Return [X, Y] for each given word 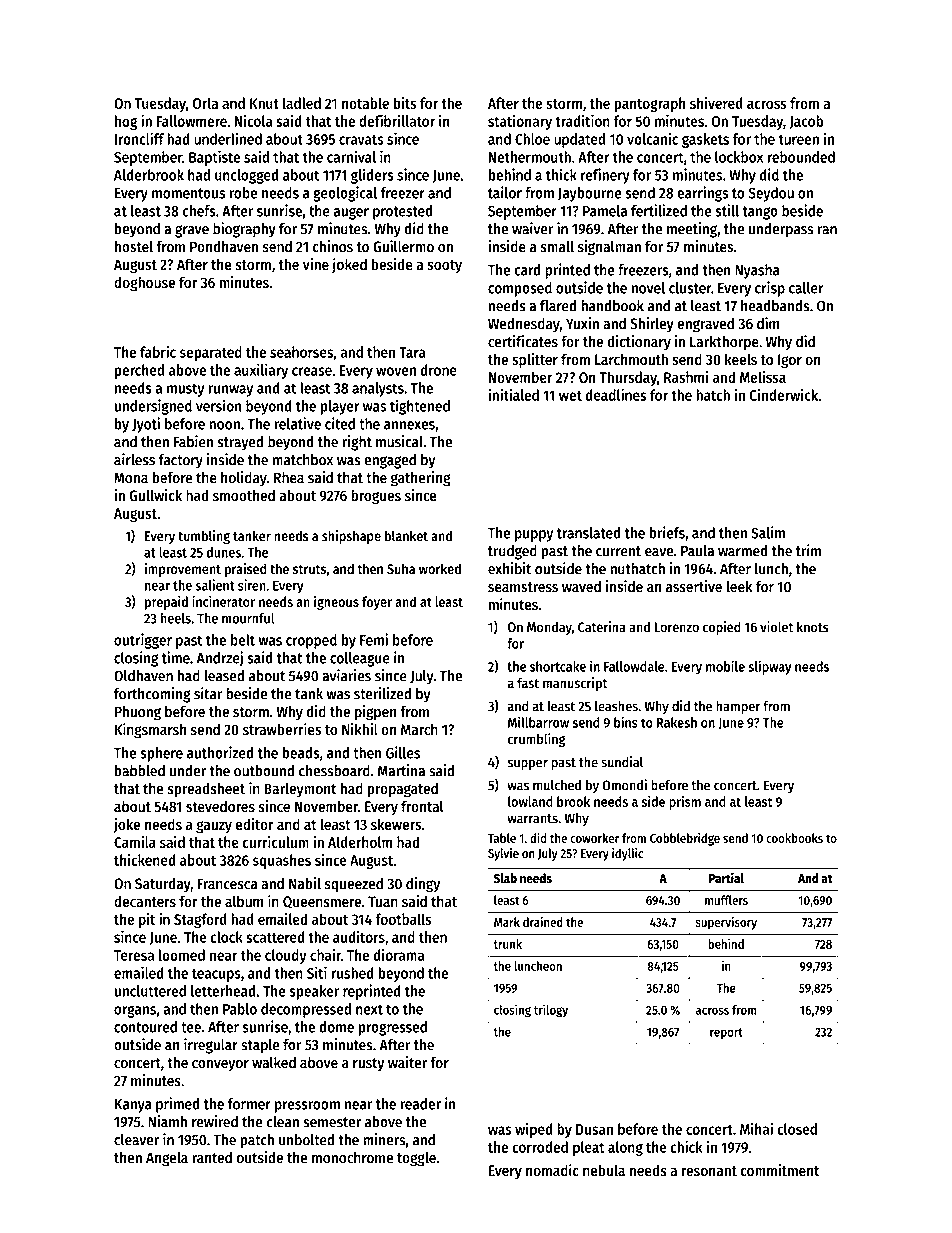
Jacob [806, 122]
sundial [622, 762]
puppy [534, 536]
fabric [158, 351]
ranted [212, 1157]
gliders [372, 176]
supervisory [726, 923]
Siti [317, 972]
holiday [244, 479]
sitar [208, 693]
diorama [398, 954]
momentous [188, 193]
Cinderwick [783, 394]
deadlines [616, 394]
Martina [401, 770]
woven [396, 371]
